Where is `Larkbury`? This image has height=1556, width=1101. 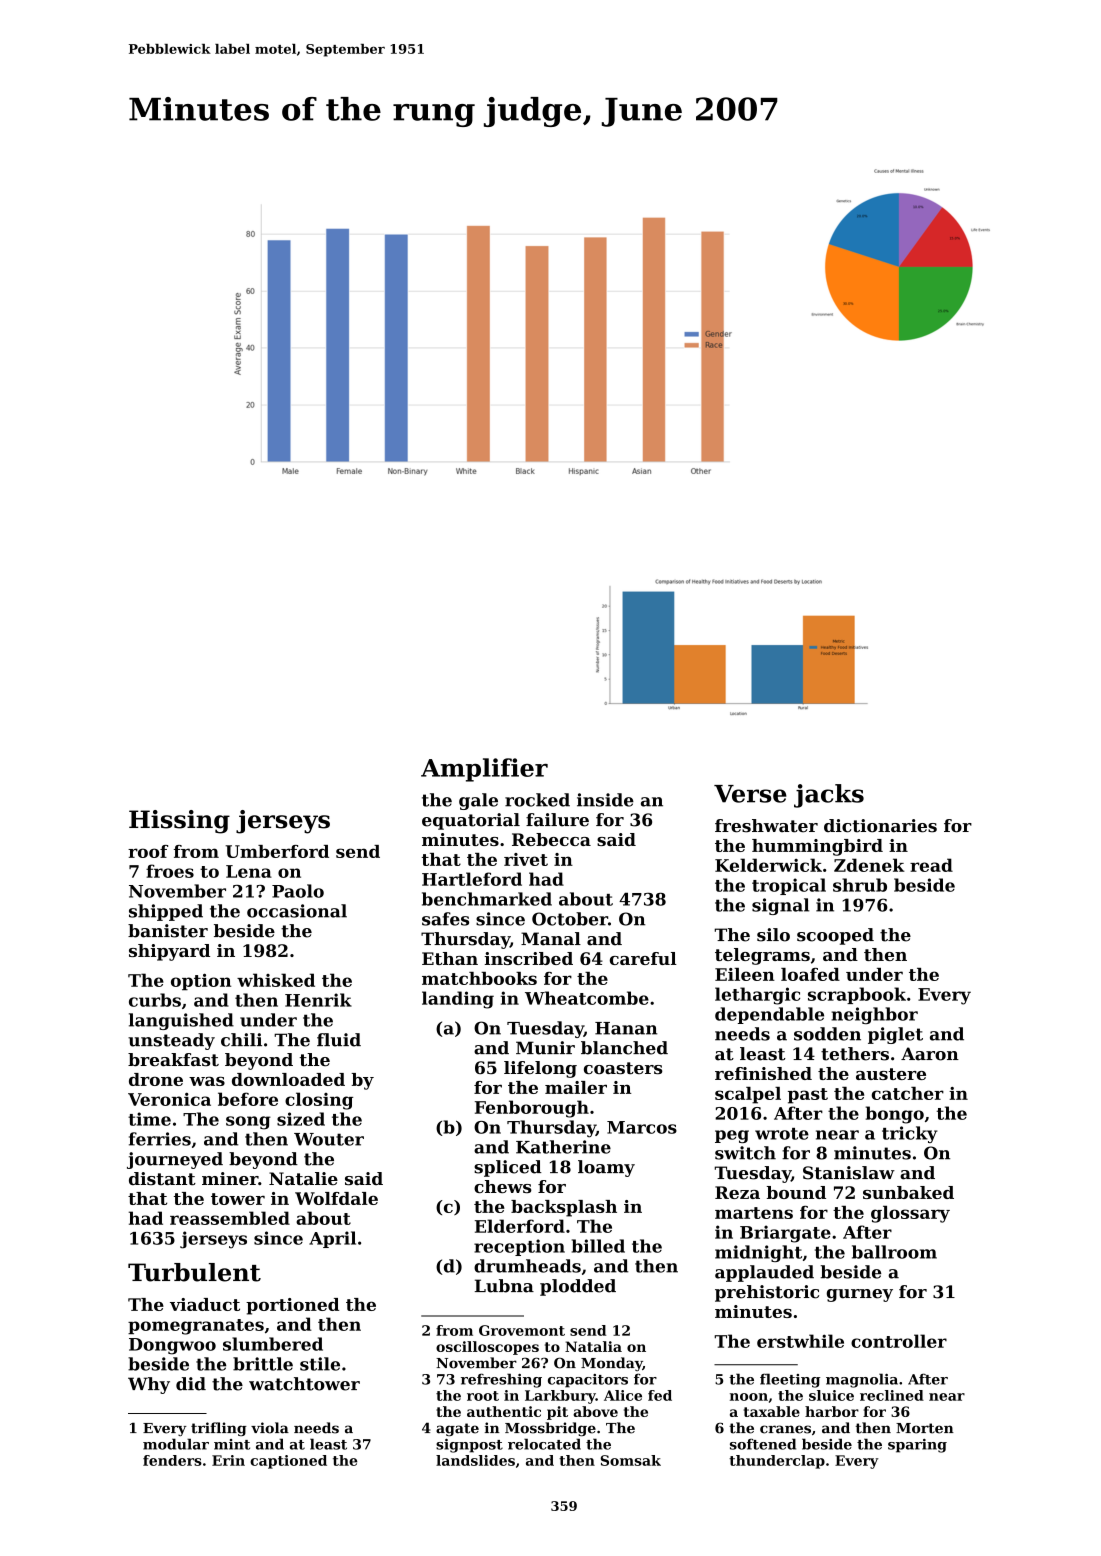 Larkbury is located at coordinates (560, 1397).
